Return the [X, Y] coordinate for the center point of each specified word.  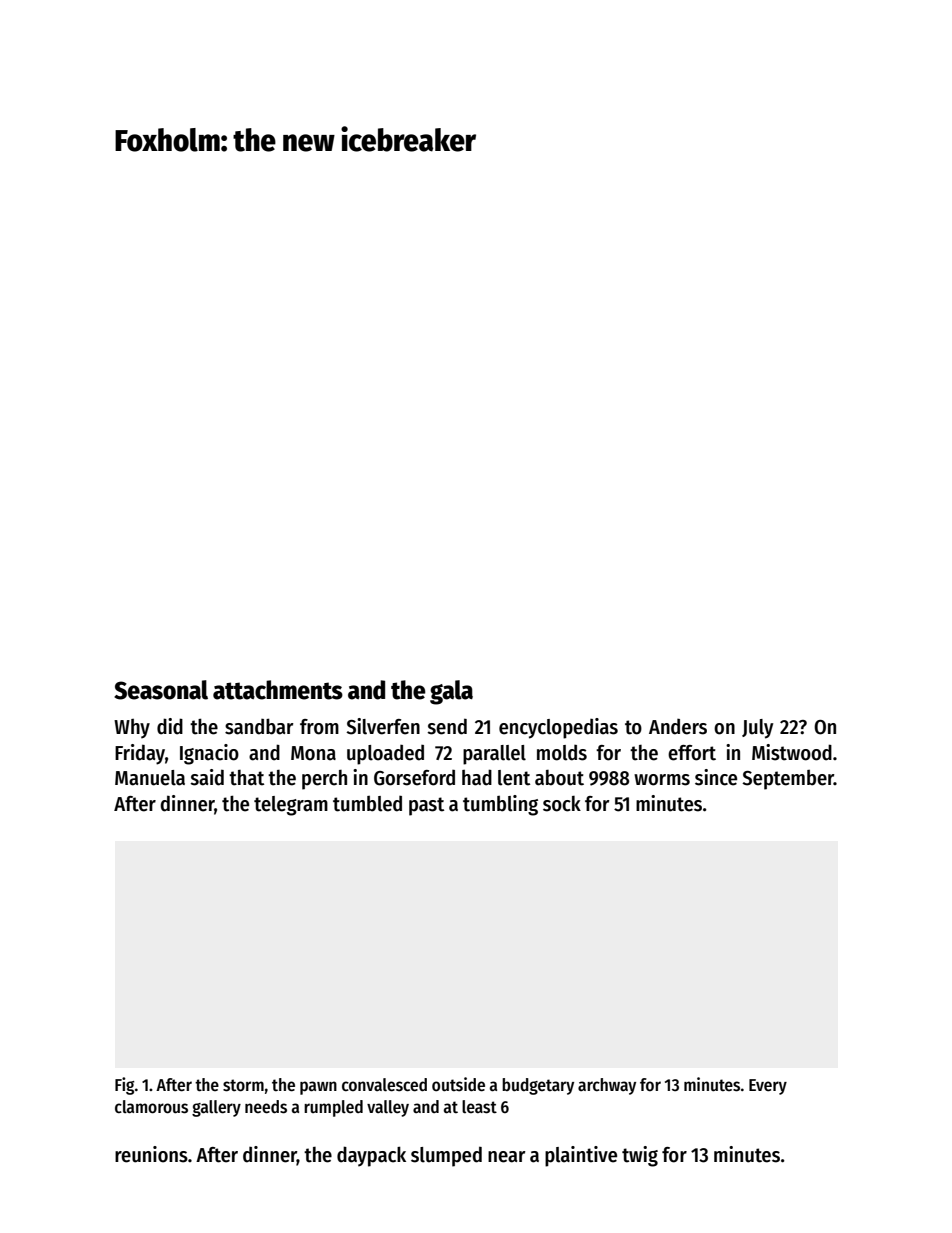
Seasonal [161, 690]
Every [768, 1087]
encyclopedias [558, 728]
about [559, 777]
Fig [124, 1086]
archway [607, 1086]
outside [458, 1084]
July [757, 729]
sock [562, 804]
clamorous [151, 1107]
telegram [291, 806]
